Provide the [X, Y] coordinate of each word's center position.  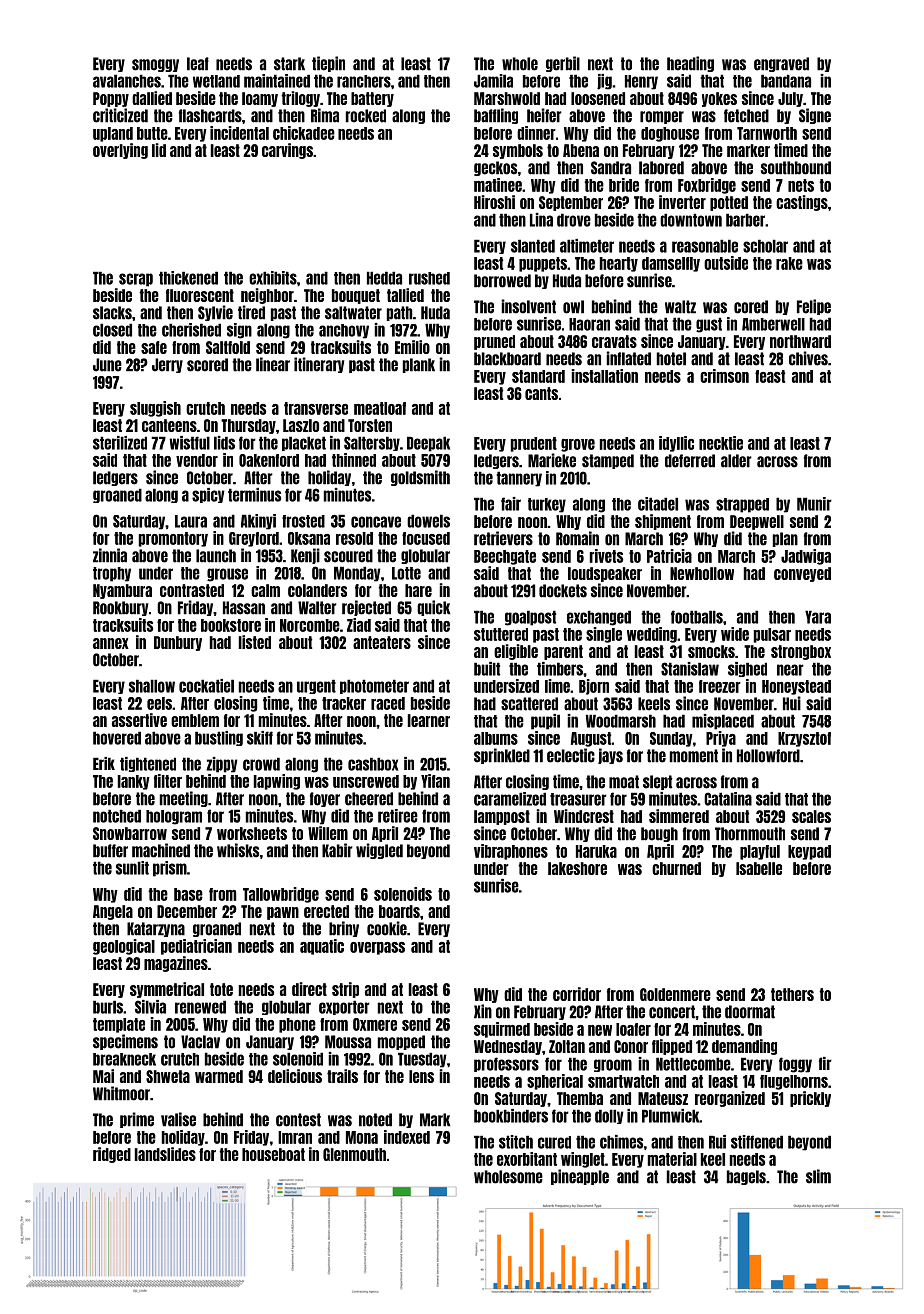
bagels [746, 1177]
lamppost [502, 817]
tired [251, 312]
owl [573, 307]
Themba [580, 1098]
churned [676, 868]
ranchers [364, 81]
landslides [165, 1154]
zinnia [110, 555]
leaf [198, 64]
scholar [765, 246]
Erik [104, 763]
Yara [818, 617]
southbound [796, 168]
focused [426, 538]
